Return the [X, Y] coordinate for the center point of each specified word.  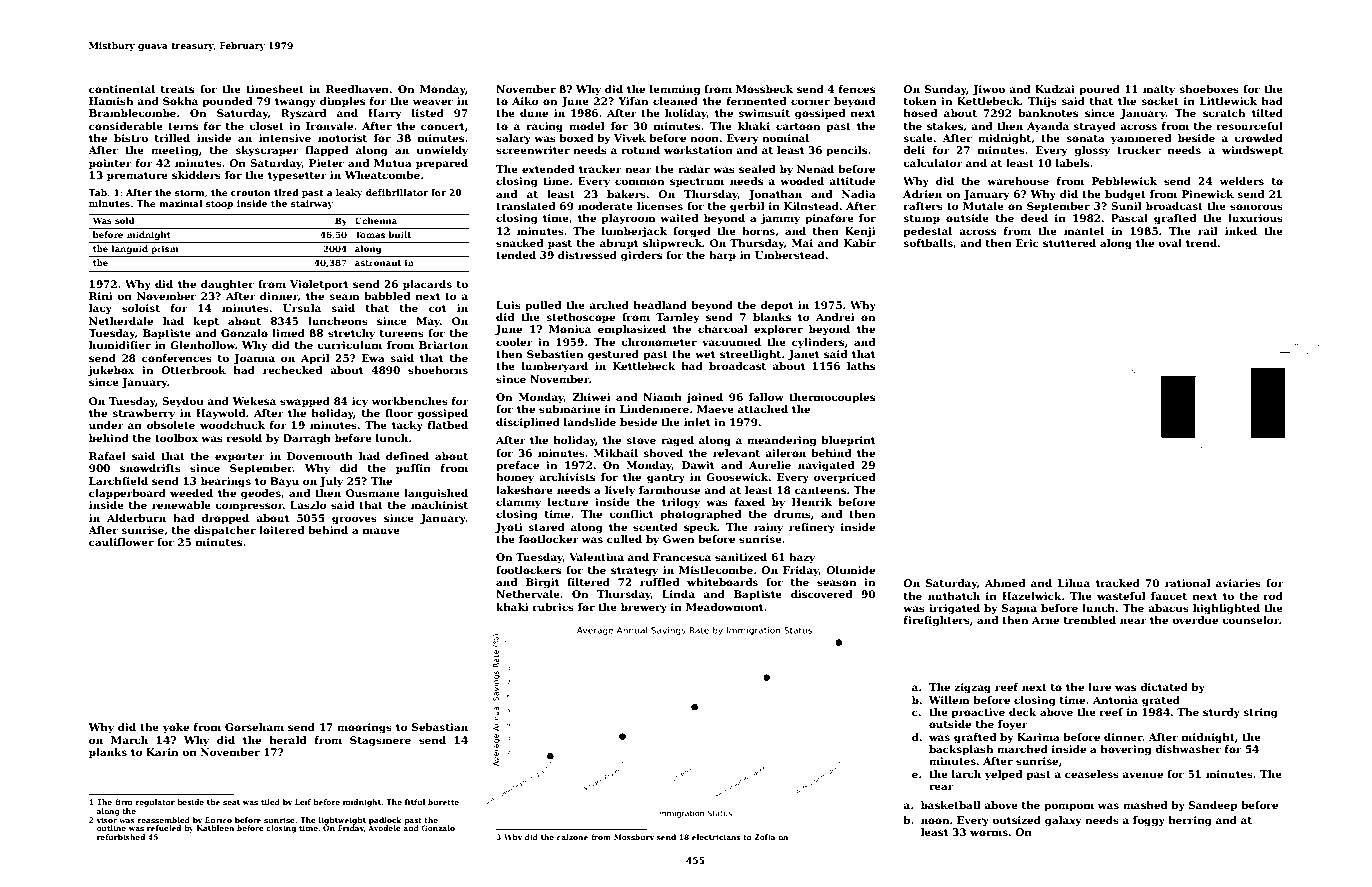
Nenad [815, 169]
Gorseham [254, 727]
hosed [920, 113]
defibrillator [397, 192]
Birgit [542, 583]
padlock [385, 821]
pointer [110, 164]
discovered [821, 594]
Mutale [983, 206]
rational [1188, 583]
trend [1202, 243]
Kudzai [1055, 89]
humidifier [120, 345]
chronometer [659, 342]
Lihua [1074, 583]
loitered [281, 530]
